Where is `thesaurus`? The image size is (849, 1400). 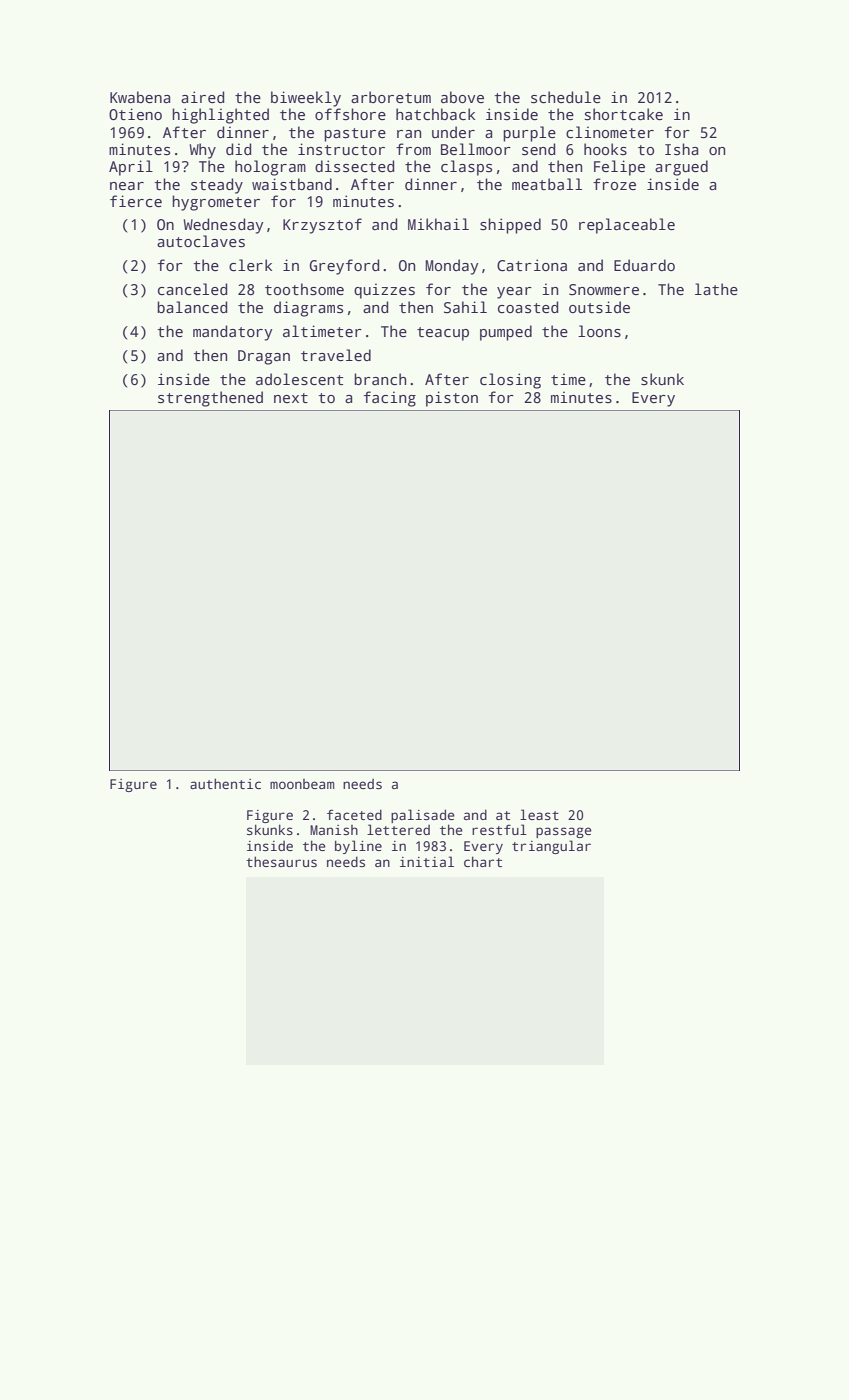 thesaurus is located at coordinates (281, 861).
